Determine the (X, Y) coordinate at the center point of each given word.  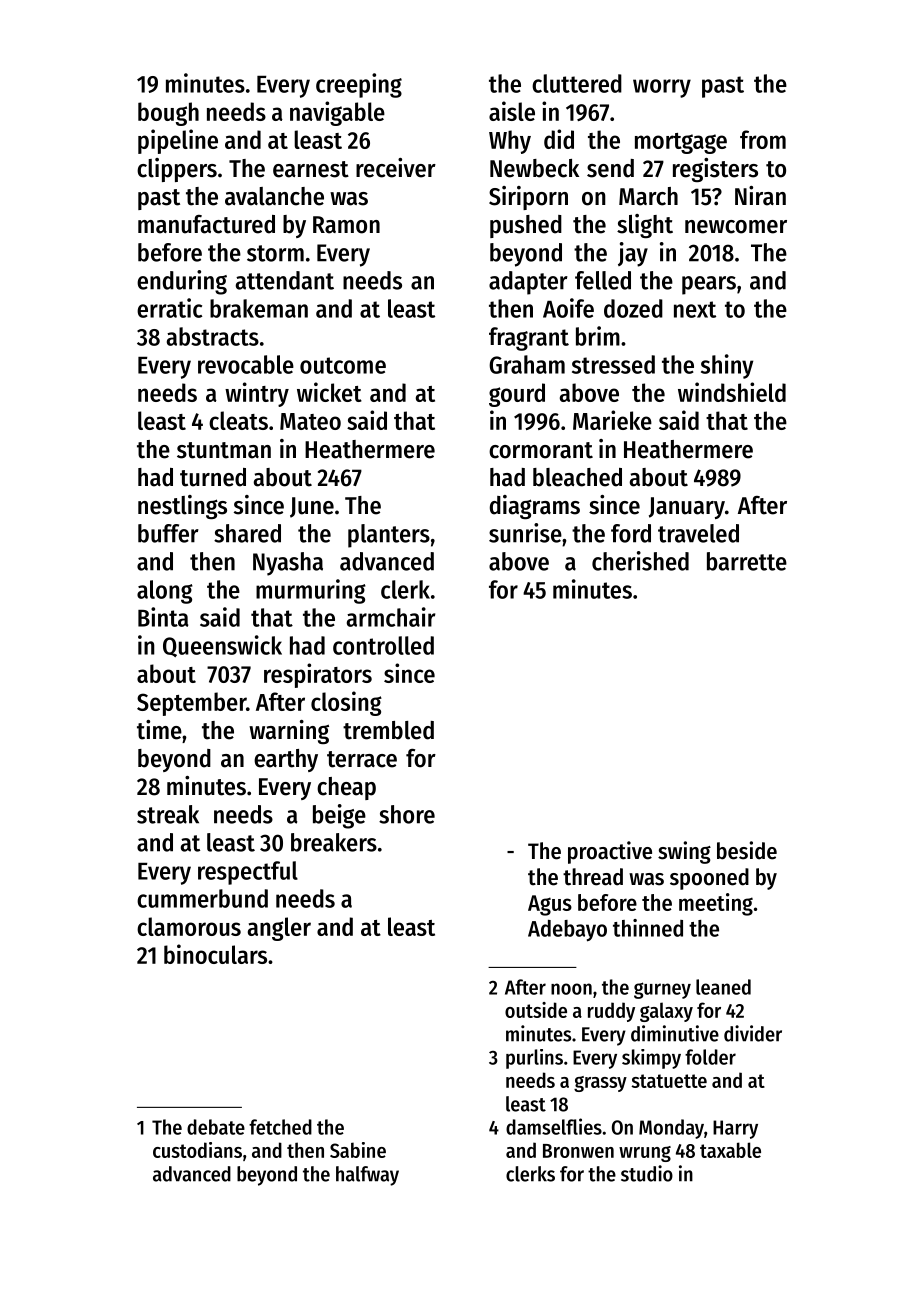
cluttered (577, 83)
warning (289, 732)
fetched (280, 1127)
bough (168, 114)
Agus (550, 905)
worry (662, 88)
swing (684, 852)
